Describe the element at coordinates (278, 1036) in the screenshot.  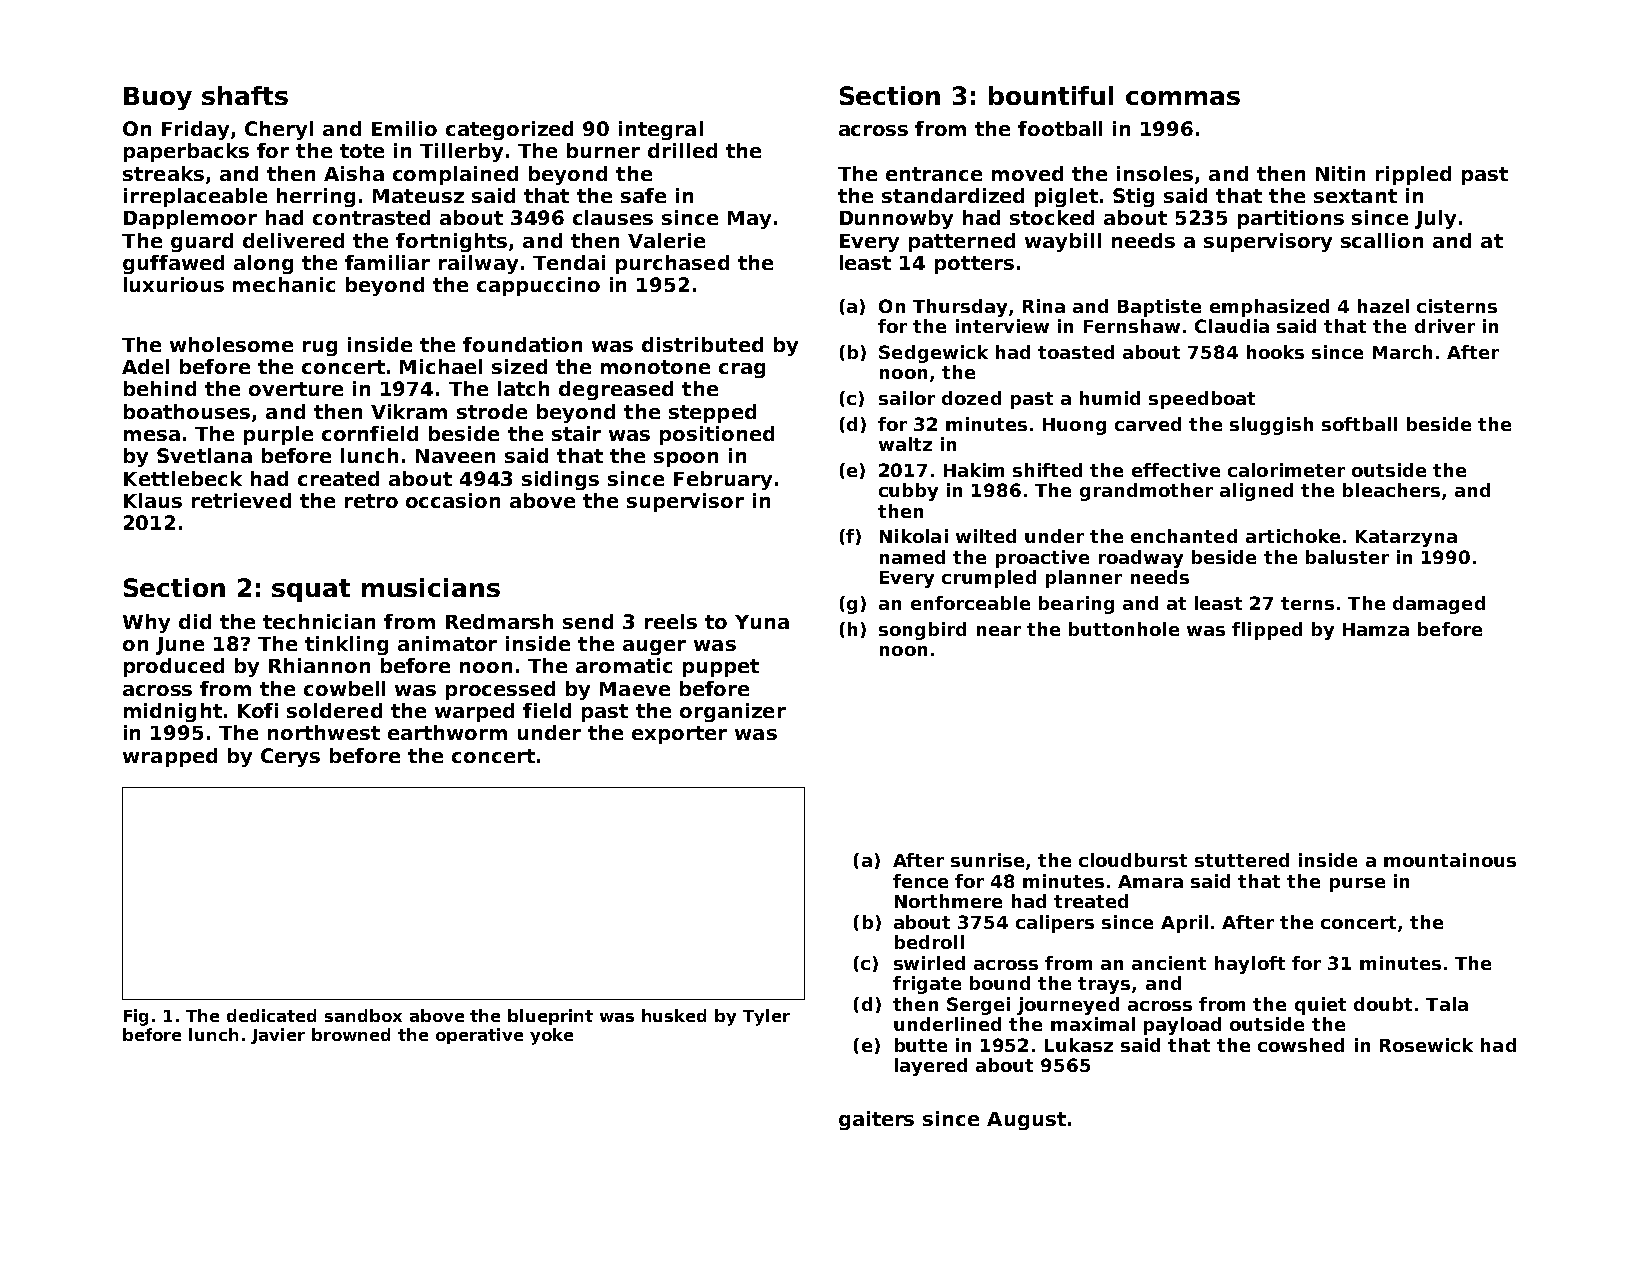
I see `Javier` at that location.
